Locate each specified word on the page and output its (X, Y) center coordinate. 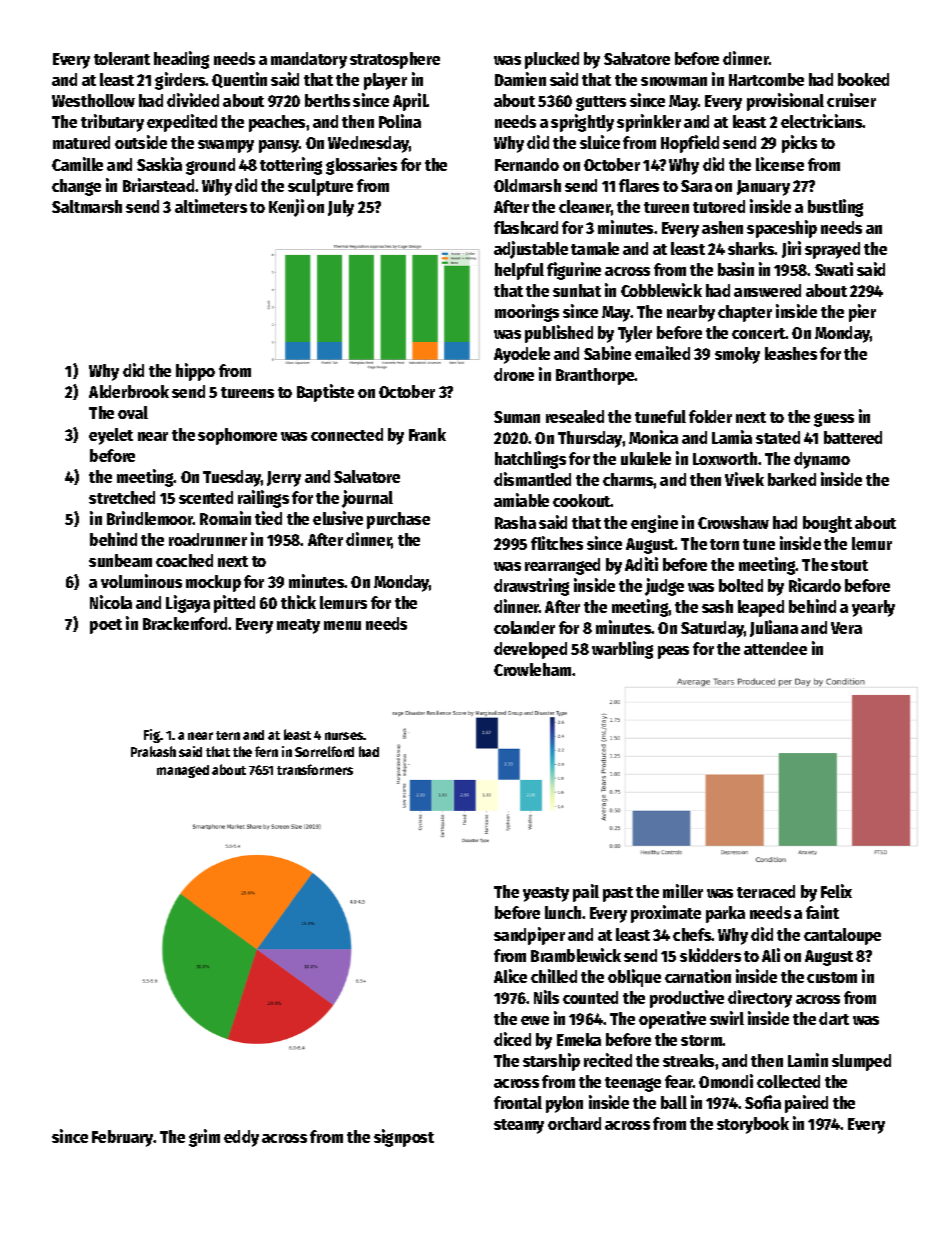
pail (586, 893)
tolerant (122, 58)
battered (853, 437)
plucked (552, 60)
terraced (766, 891)
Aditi (641, 564)
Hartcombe (766, 79)
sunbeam (120, 560)
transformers (315, 769)
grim (204, 1138)
